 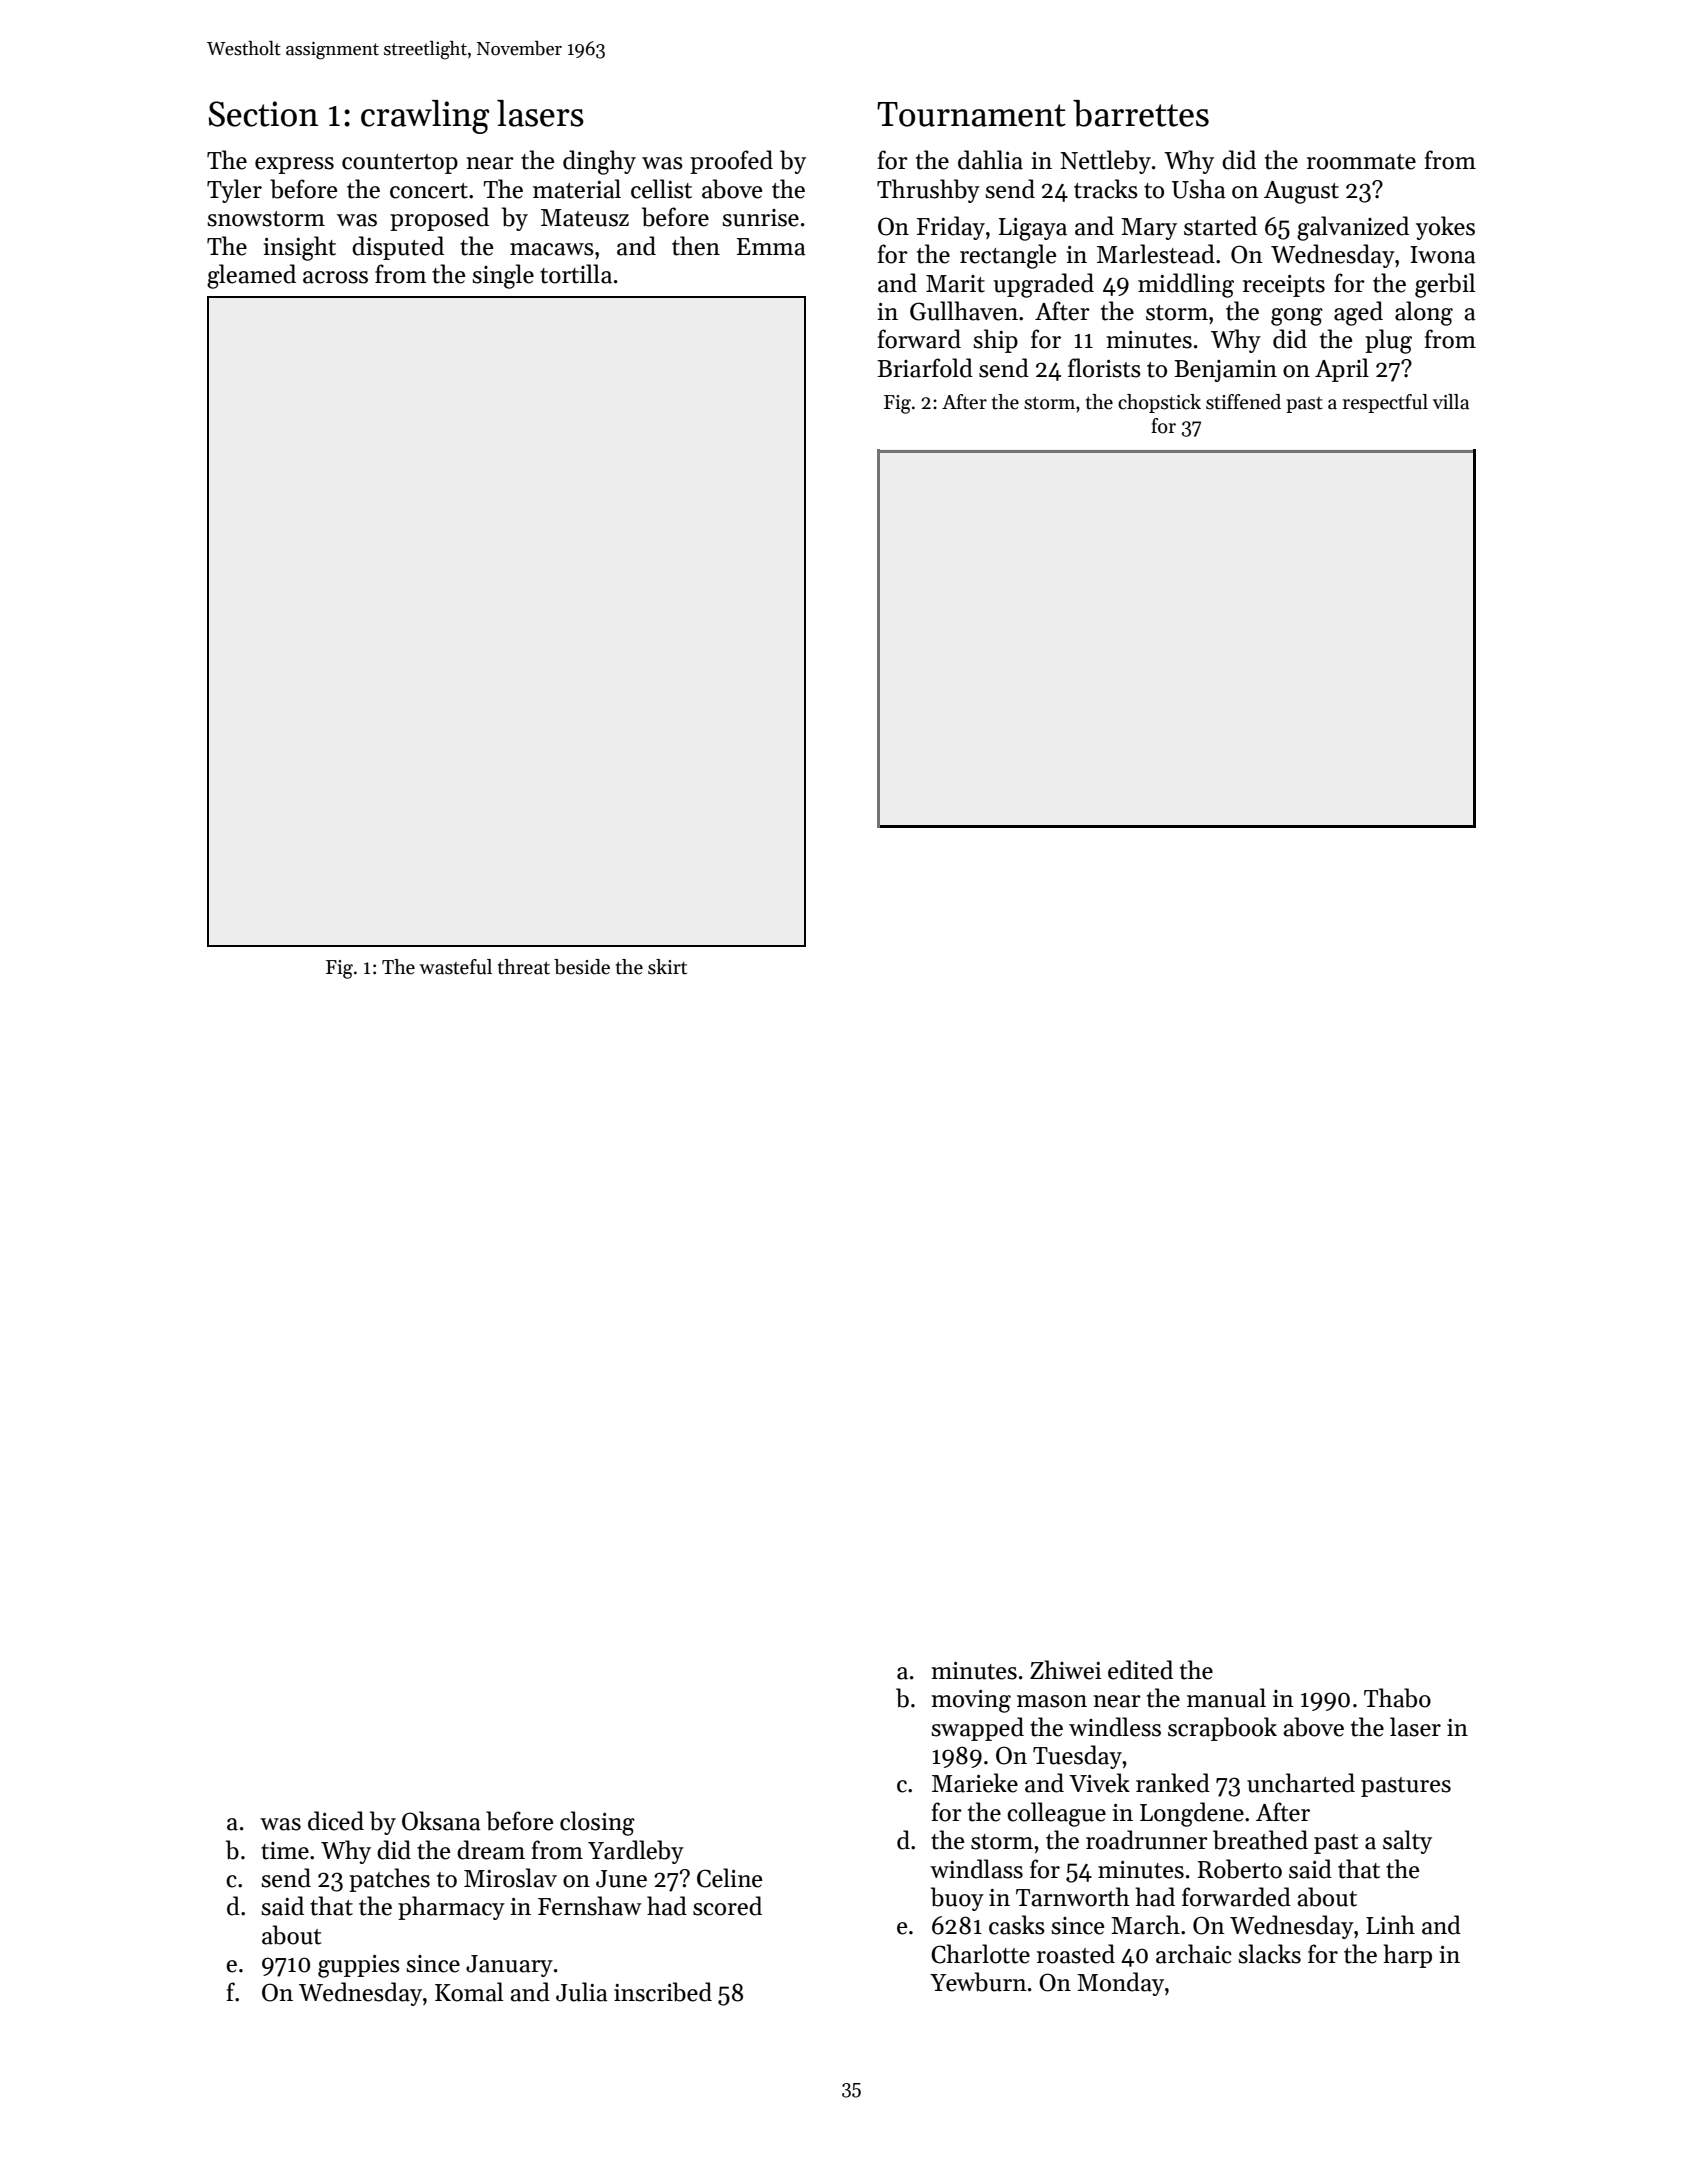 I want to click on wasteful, so click(x=455, y=967).
